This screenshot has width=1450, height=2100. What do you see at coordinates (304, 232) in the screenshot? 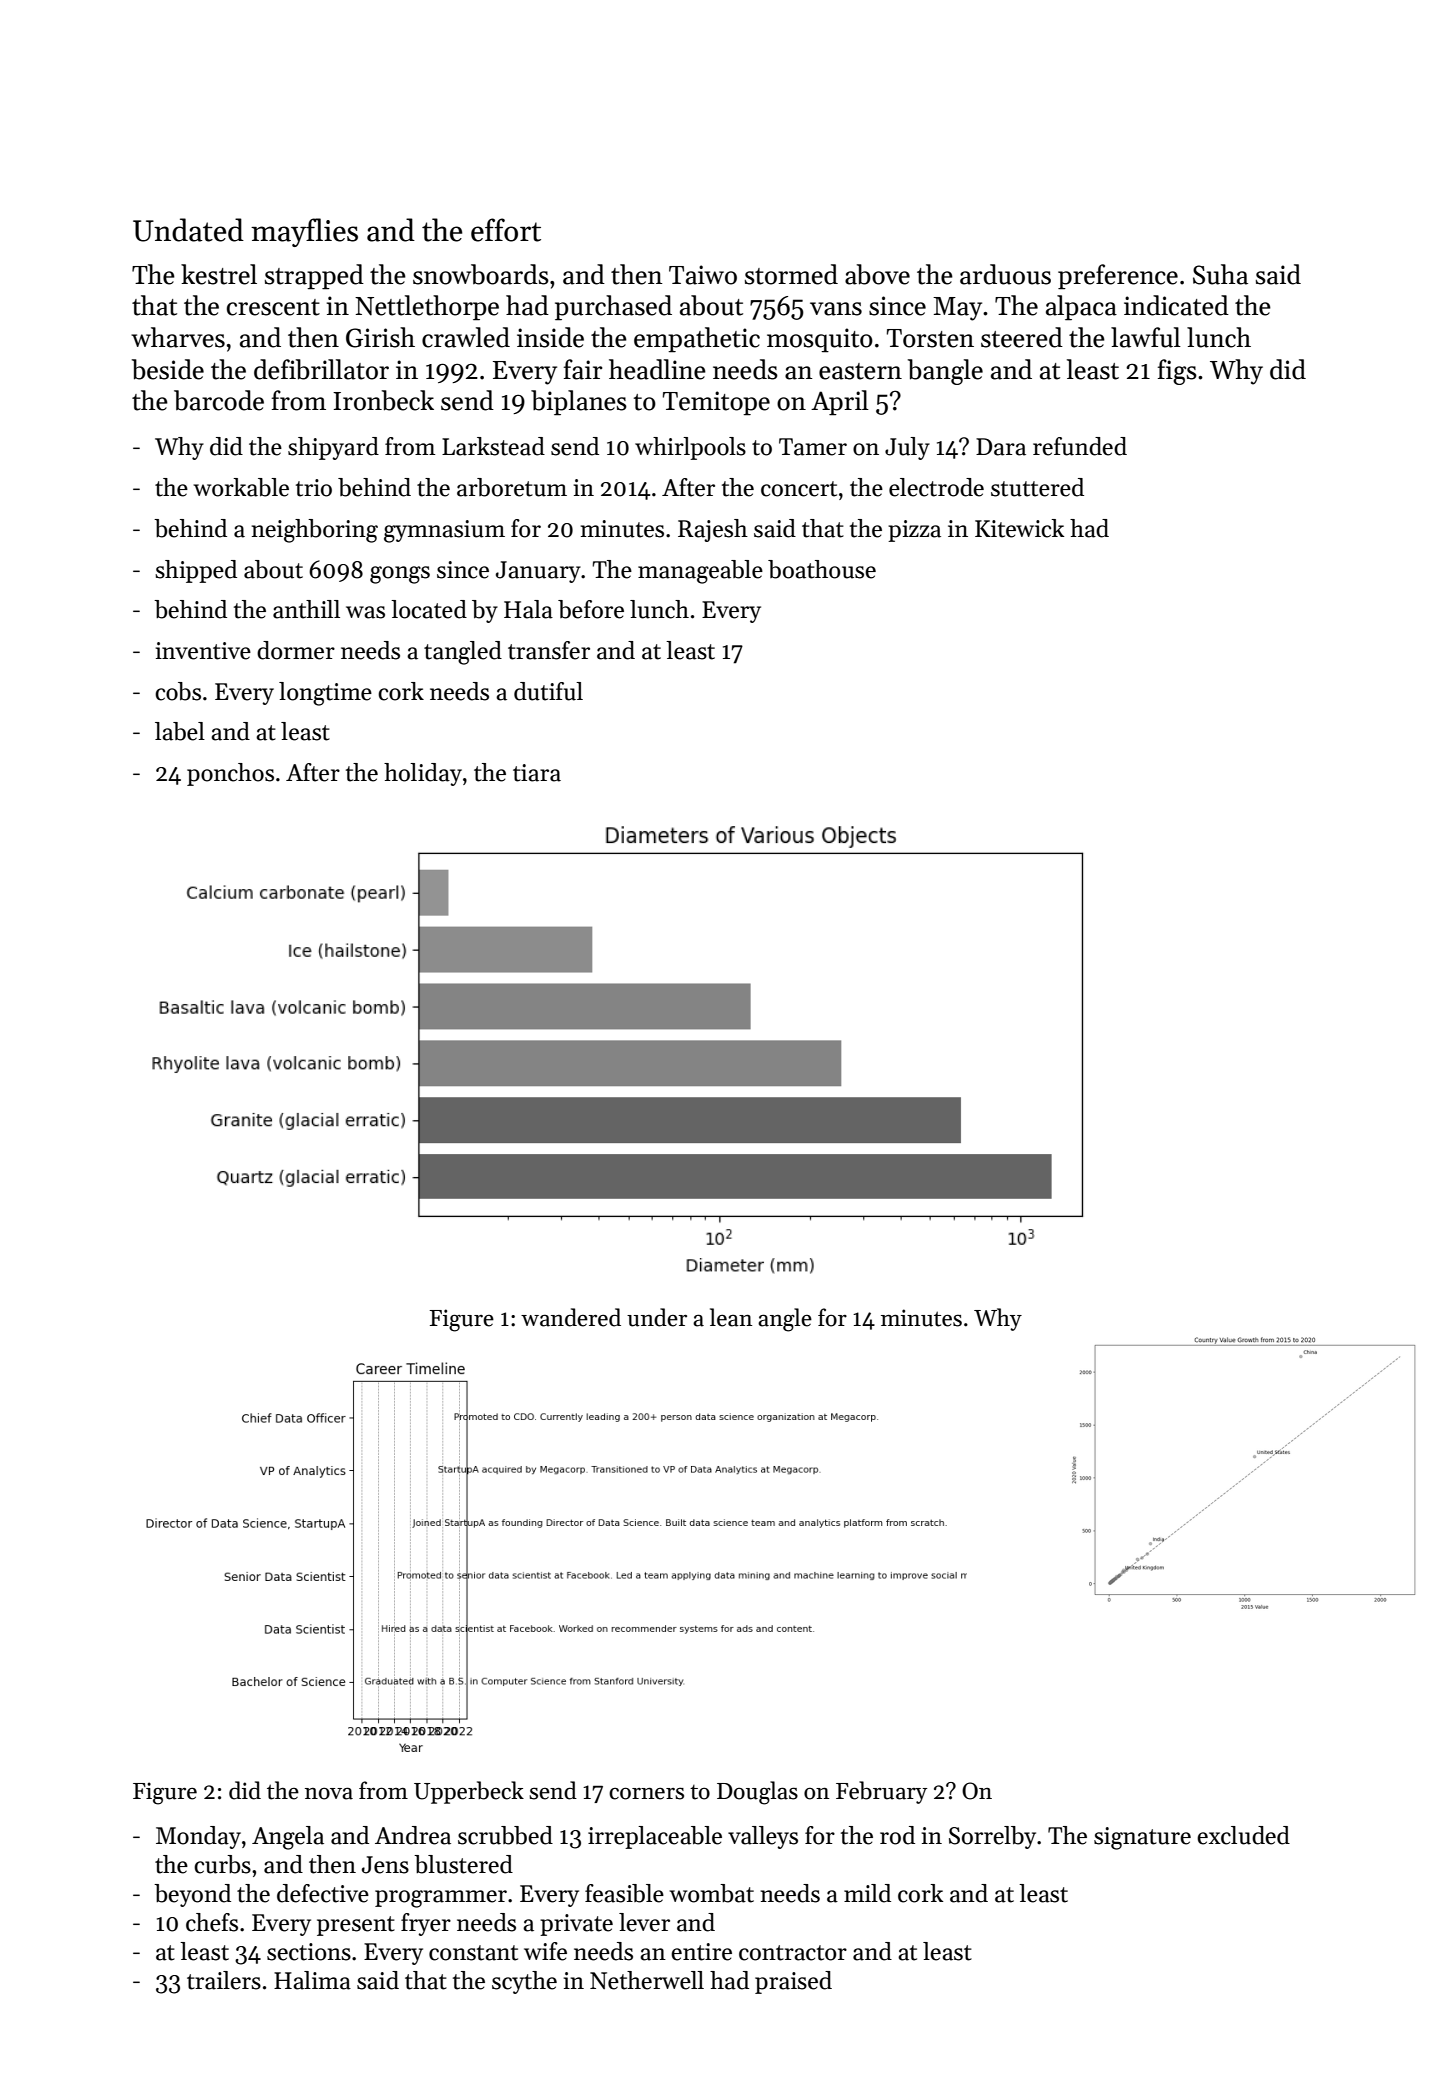
I see `mayflies` at bounding box center [304, 232].
